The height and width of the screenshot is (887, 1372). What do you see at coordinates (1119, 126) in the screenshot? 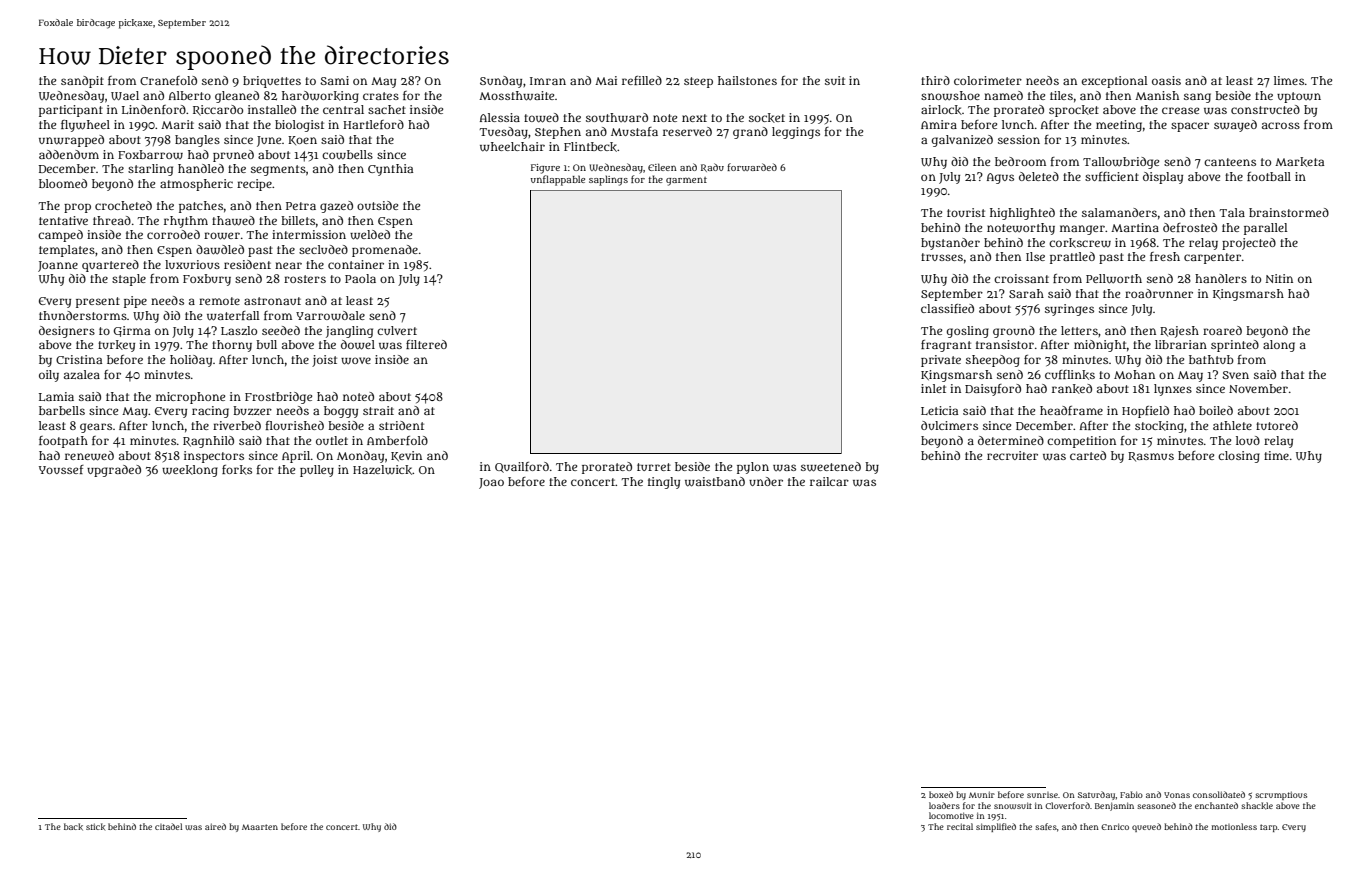
I see `meeting` at bounding box center [1119, 126].
